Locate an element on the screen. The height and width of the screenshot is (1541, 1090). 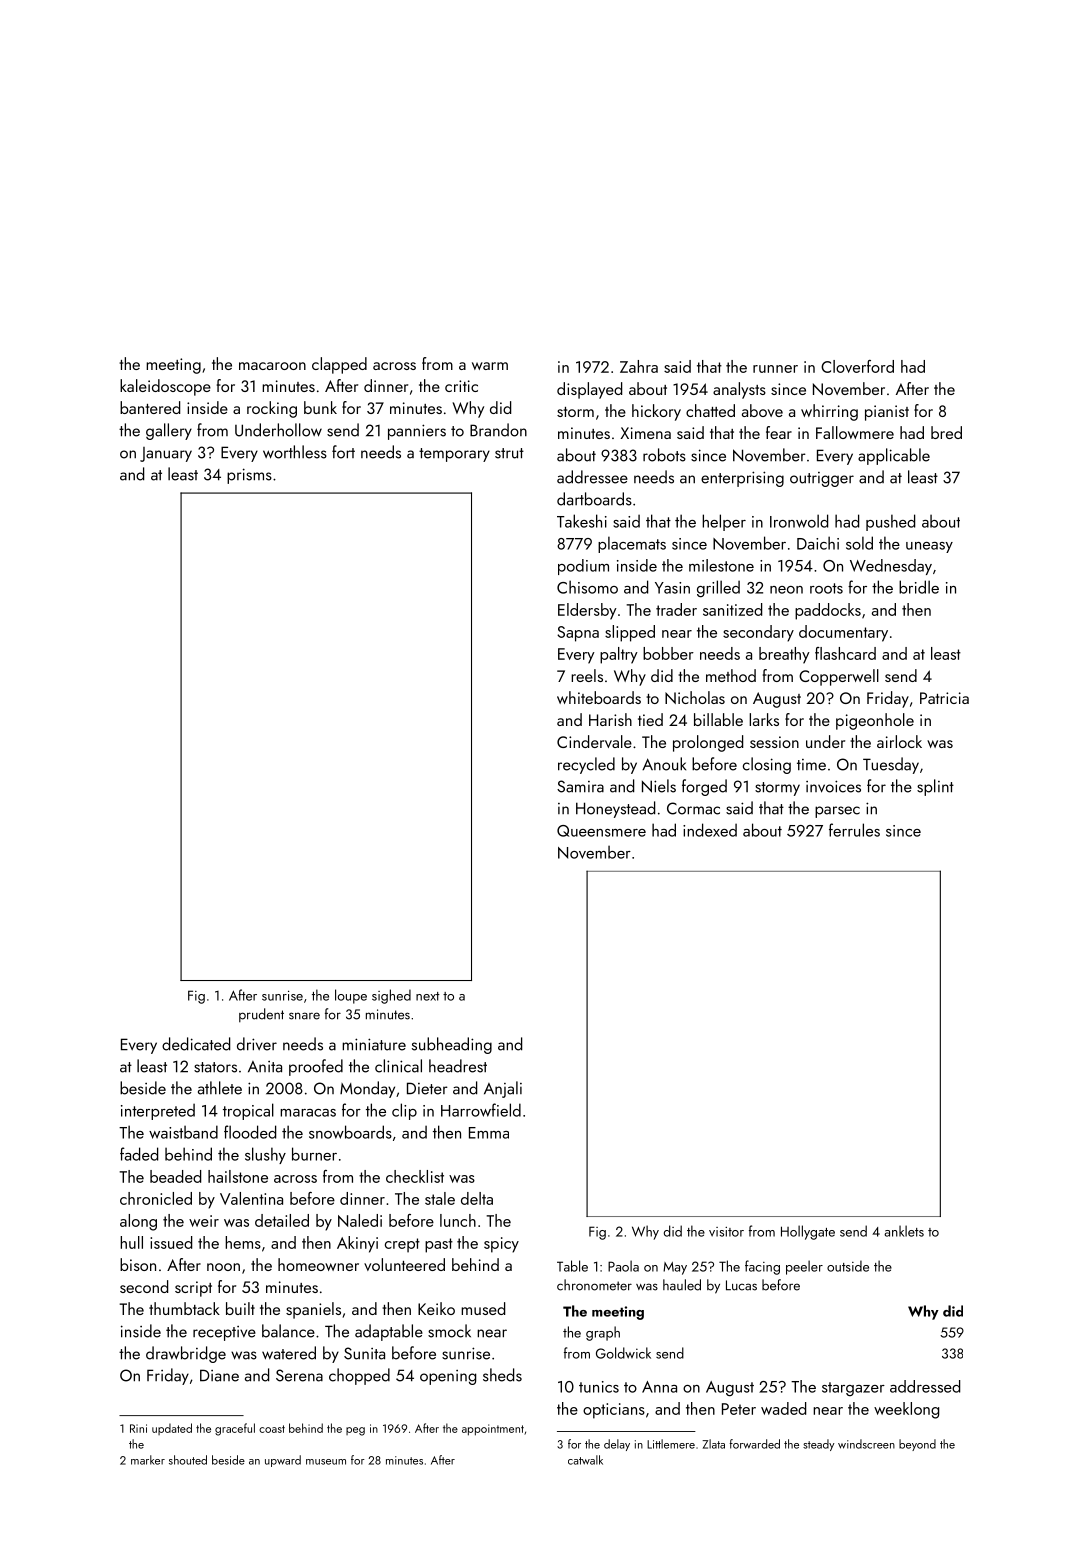
gallery is located at coordinates (169, 431).
